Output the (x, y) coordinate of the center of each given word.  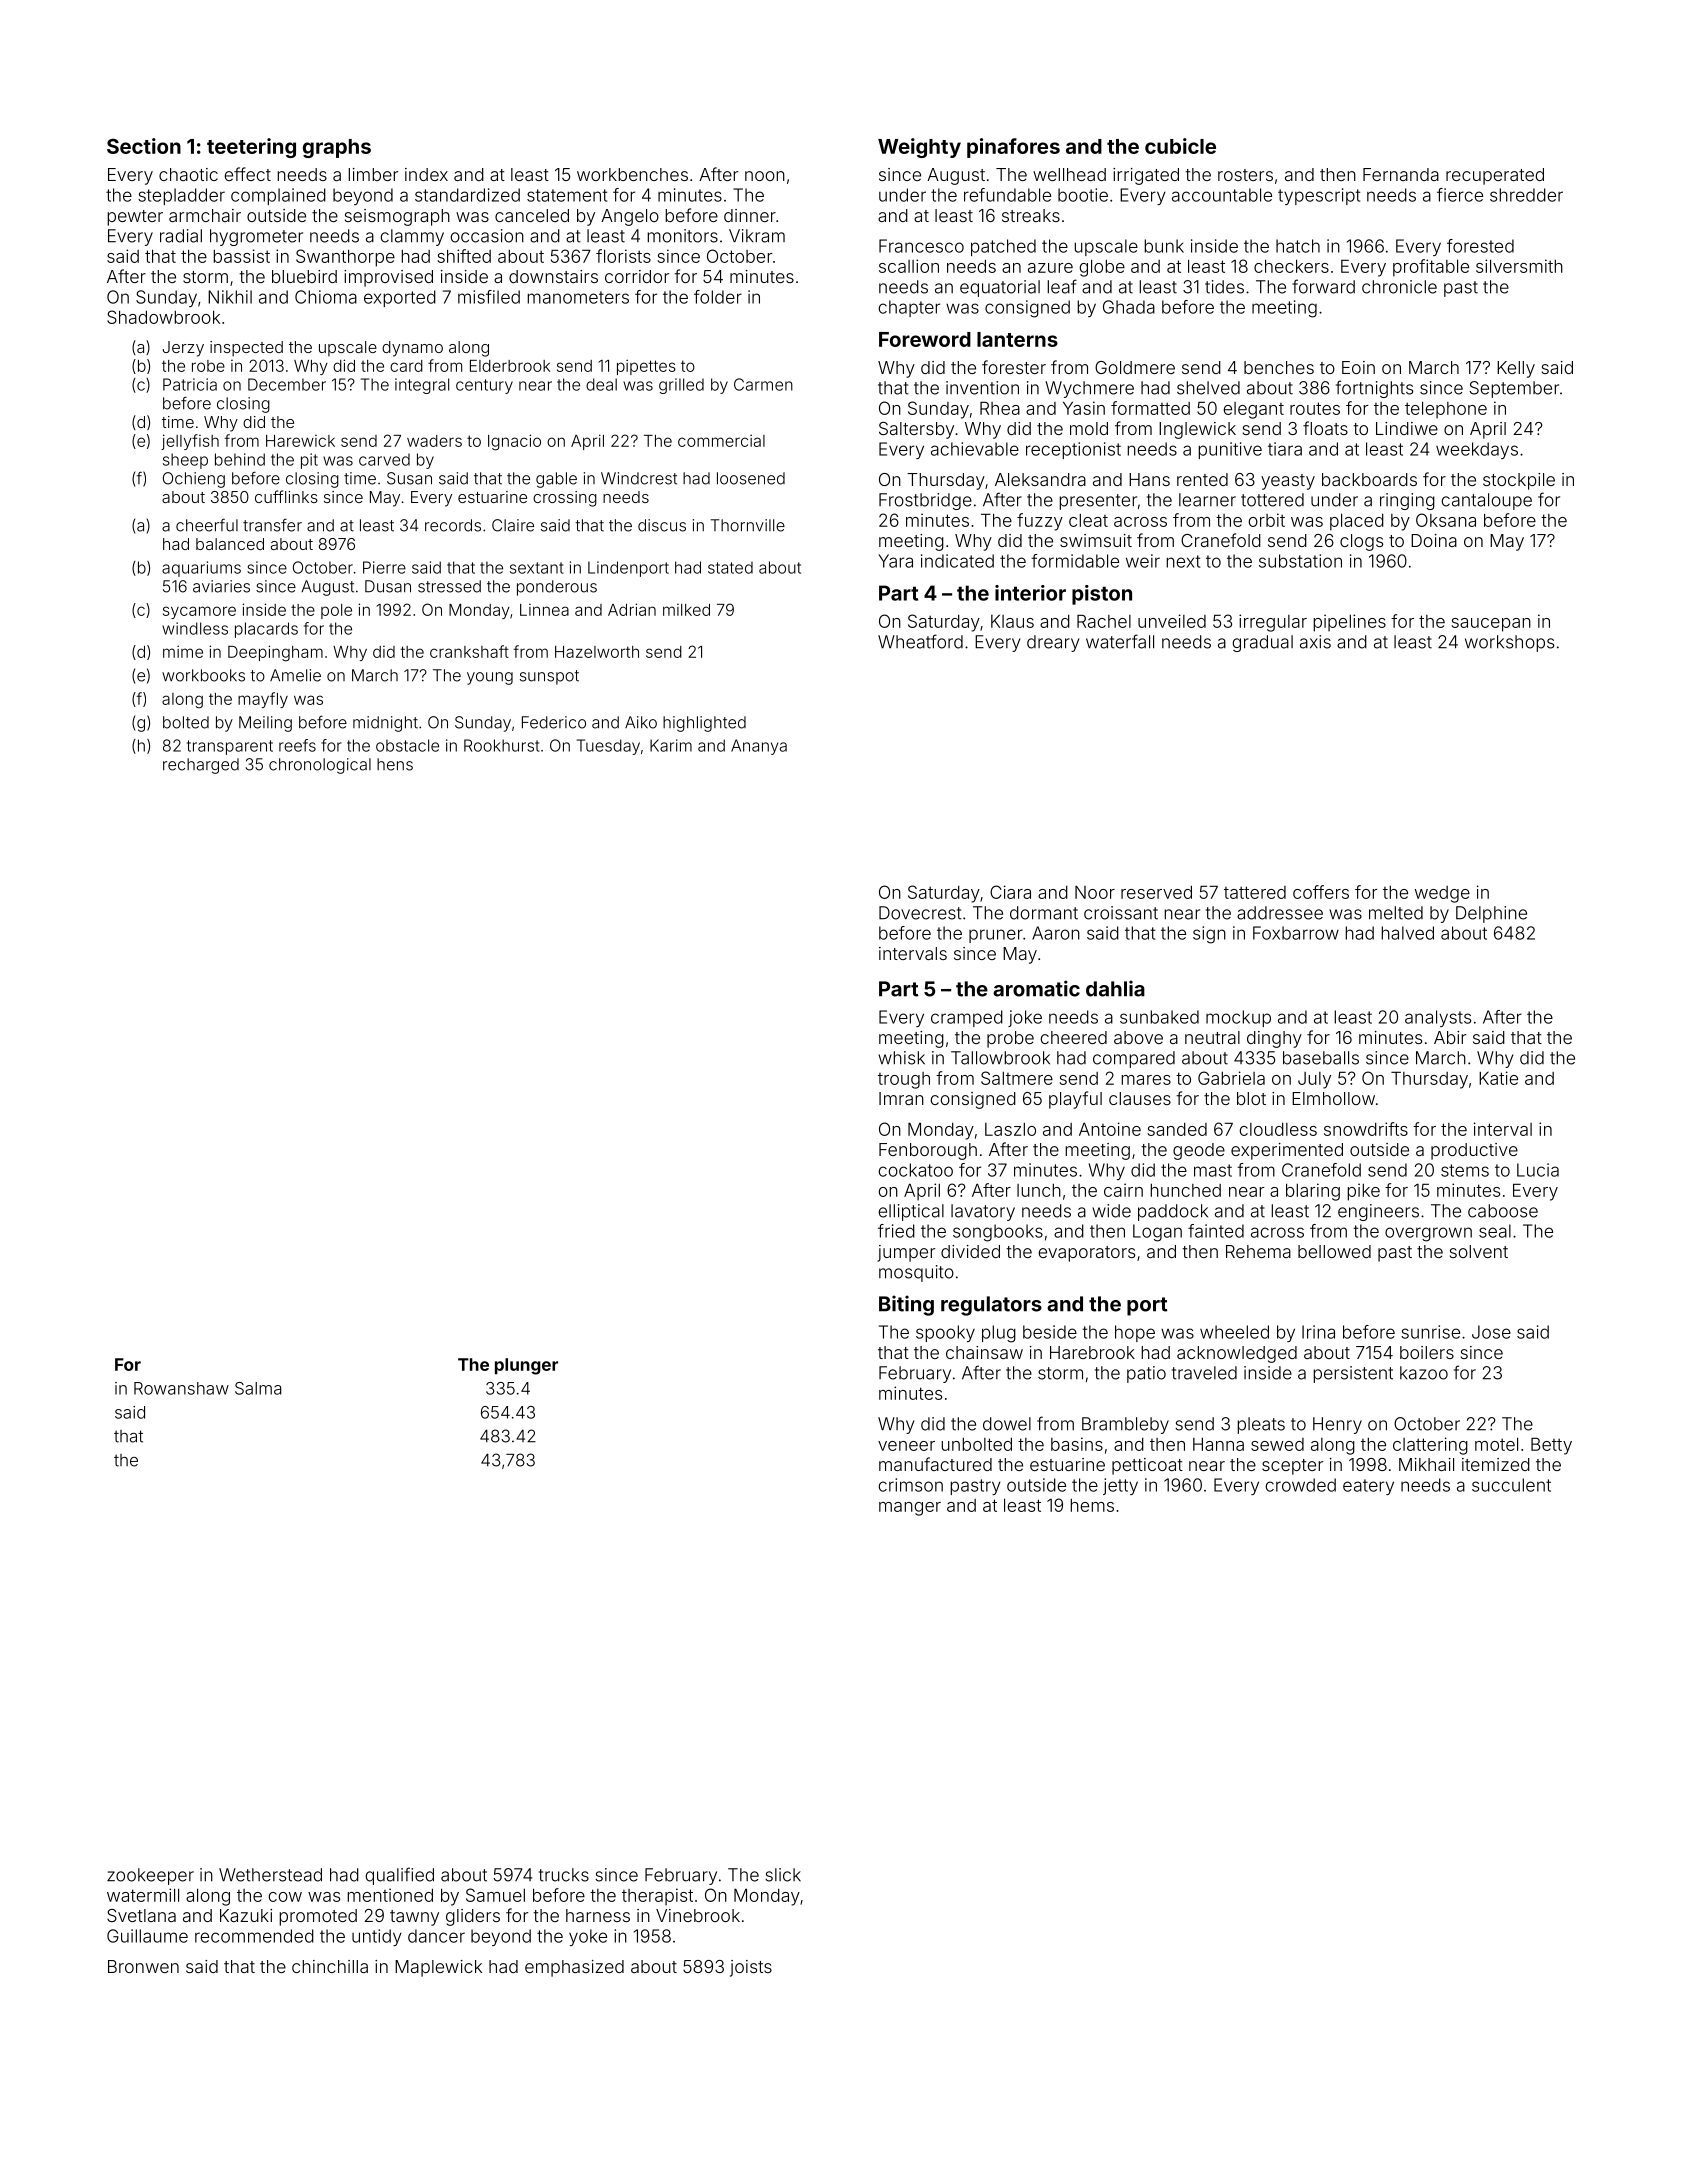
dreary (1053, 643)
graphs (337, 148)
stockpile (1519, 481)
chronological (320, 766)
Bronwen (143, 1966)
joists (751, 1968)
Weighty (919, 148)
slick (783, 1875)
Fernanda (1401, 174)
